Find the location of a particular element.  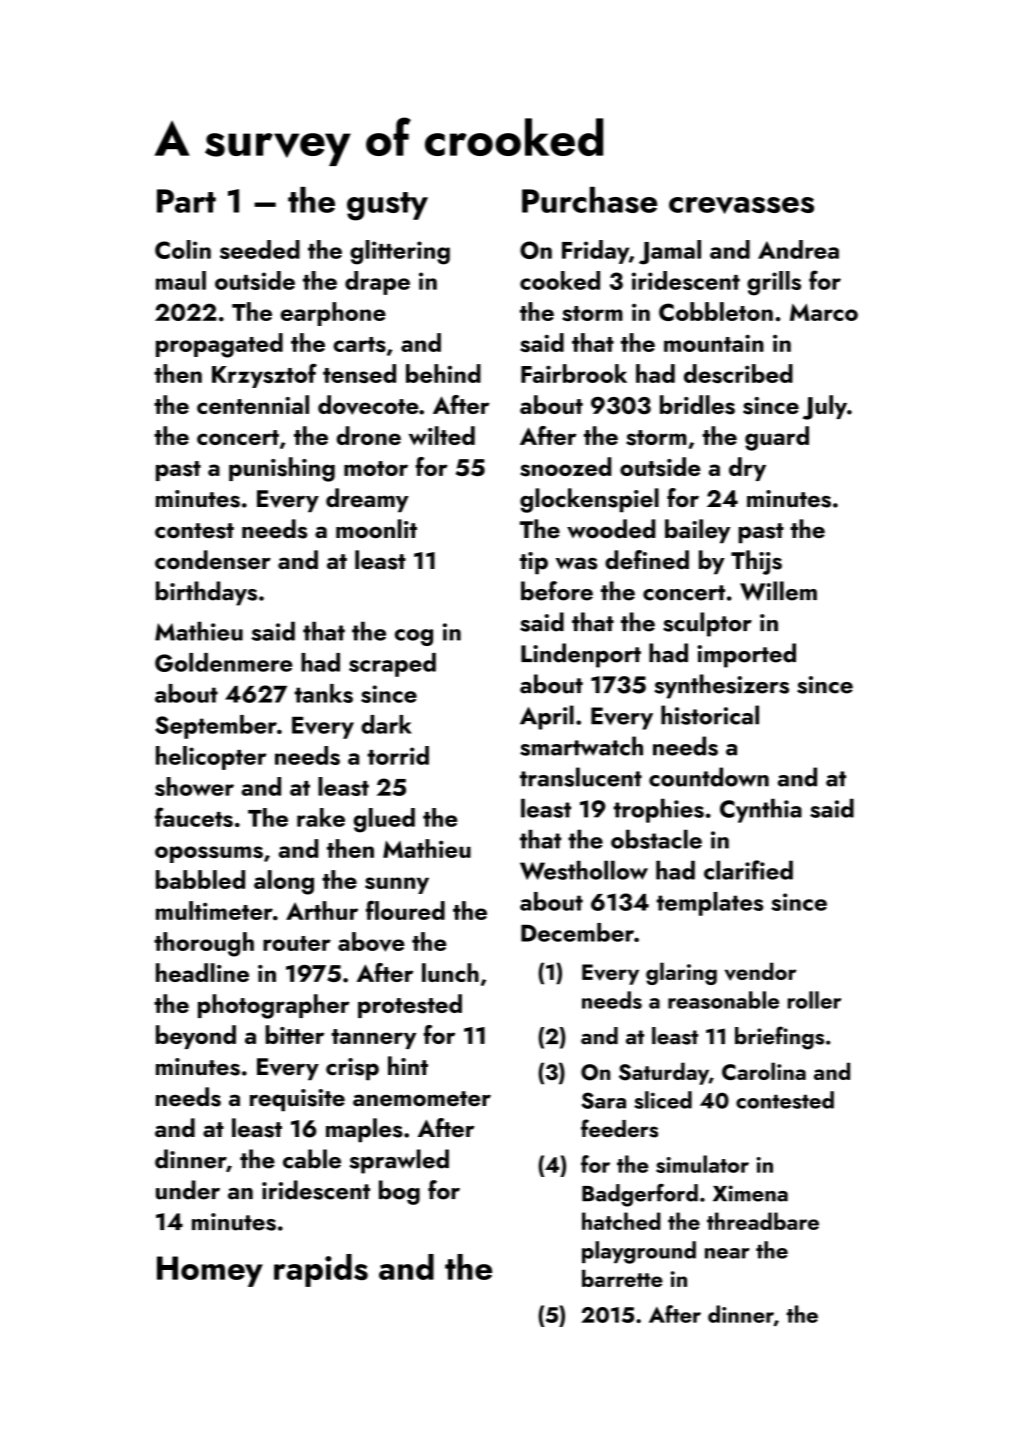

dovecote is located at coordinates (368, 405).
